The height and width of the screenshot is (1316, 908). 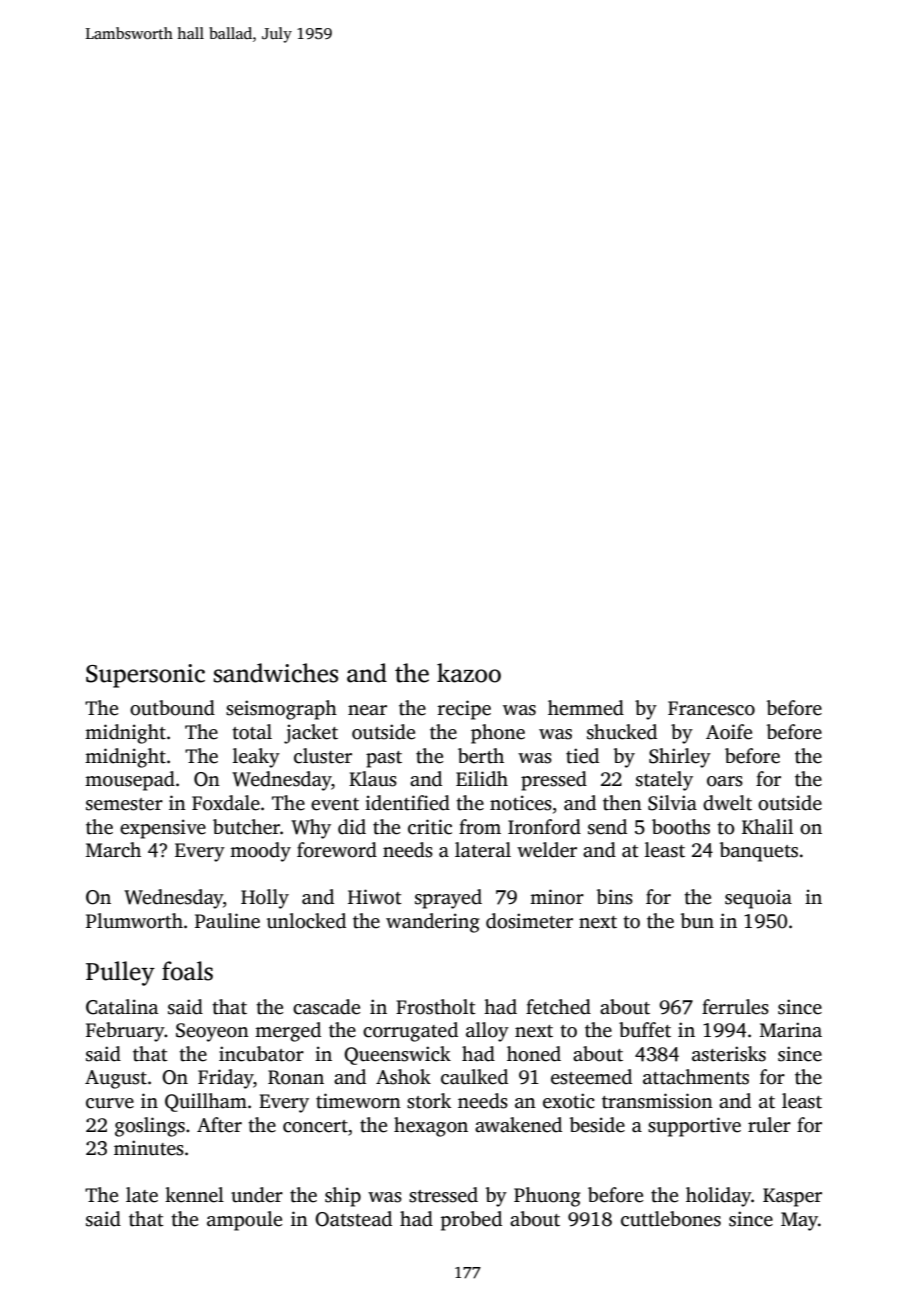 I want to click on recipe, so click(x=464, y=710).
